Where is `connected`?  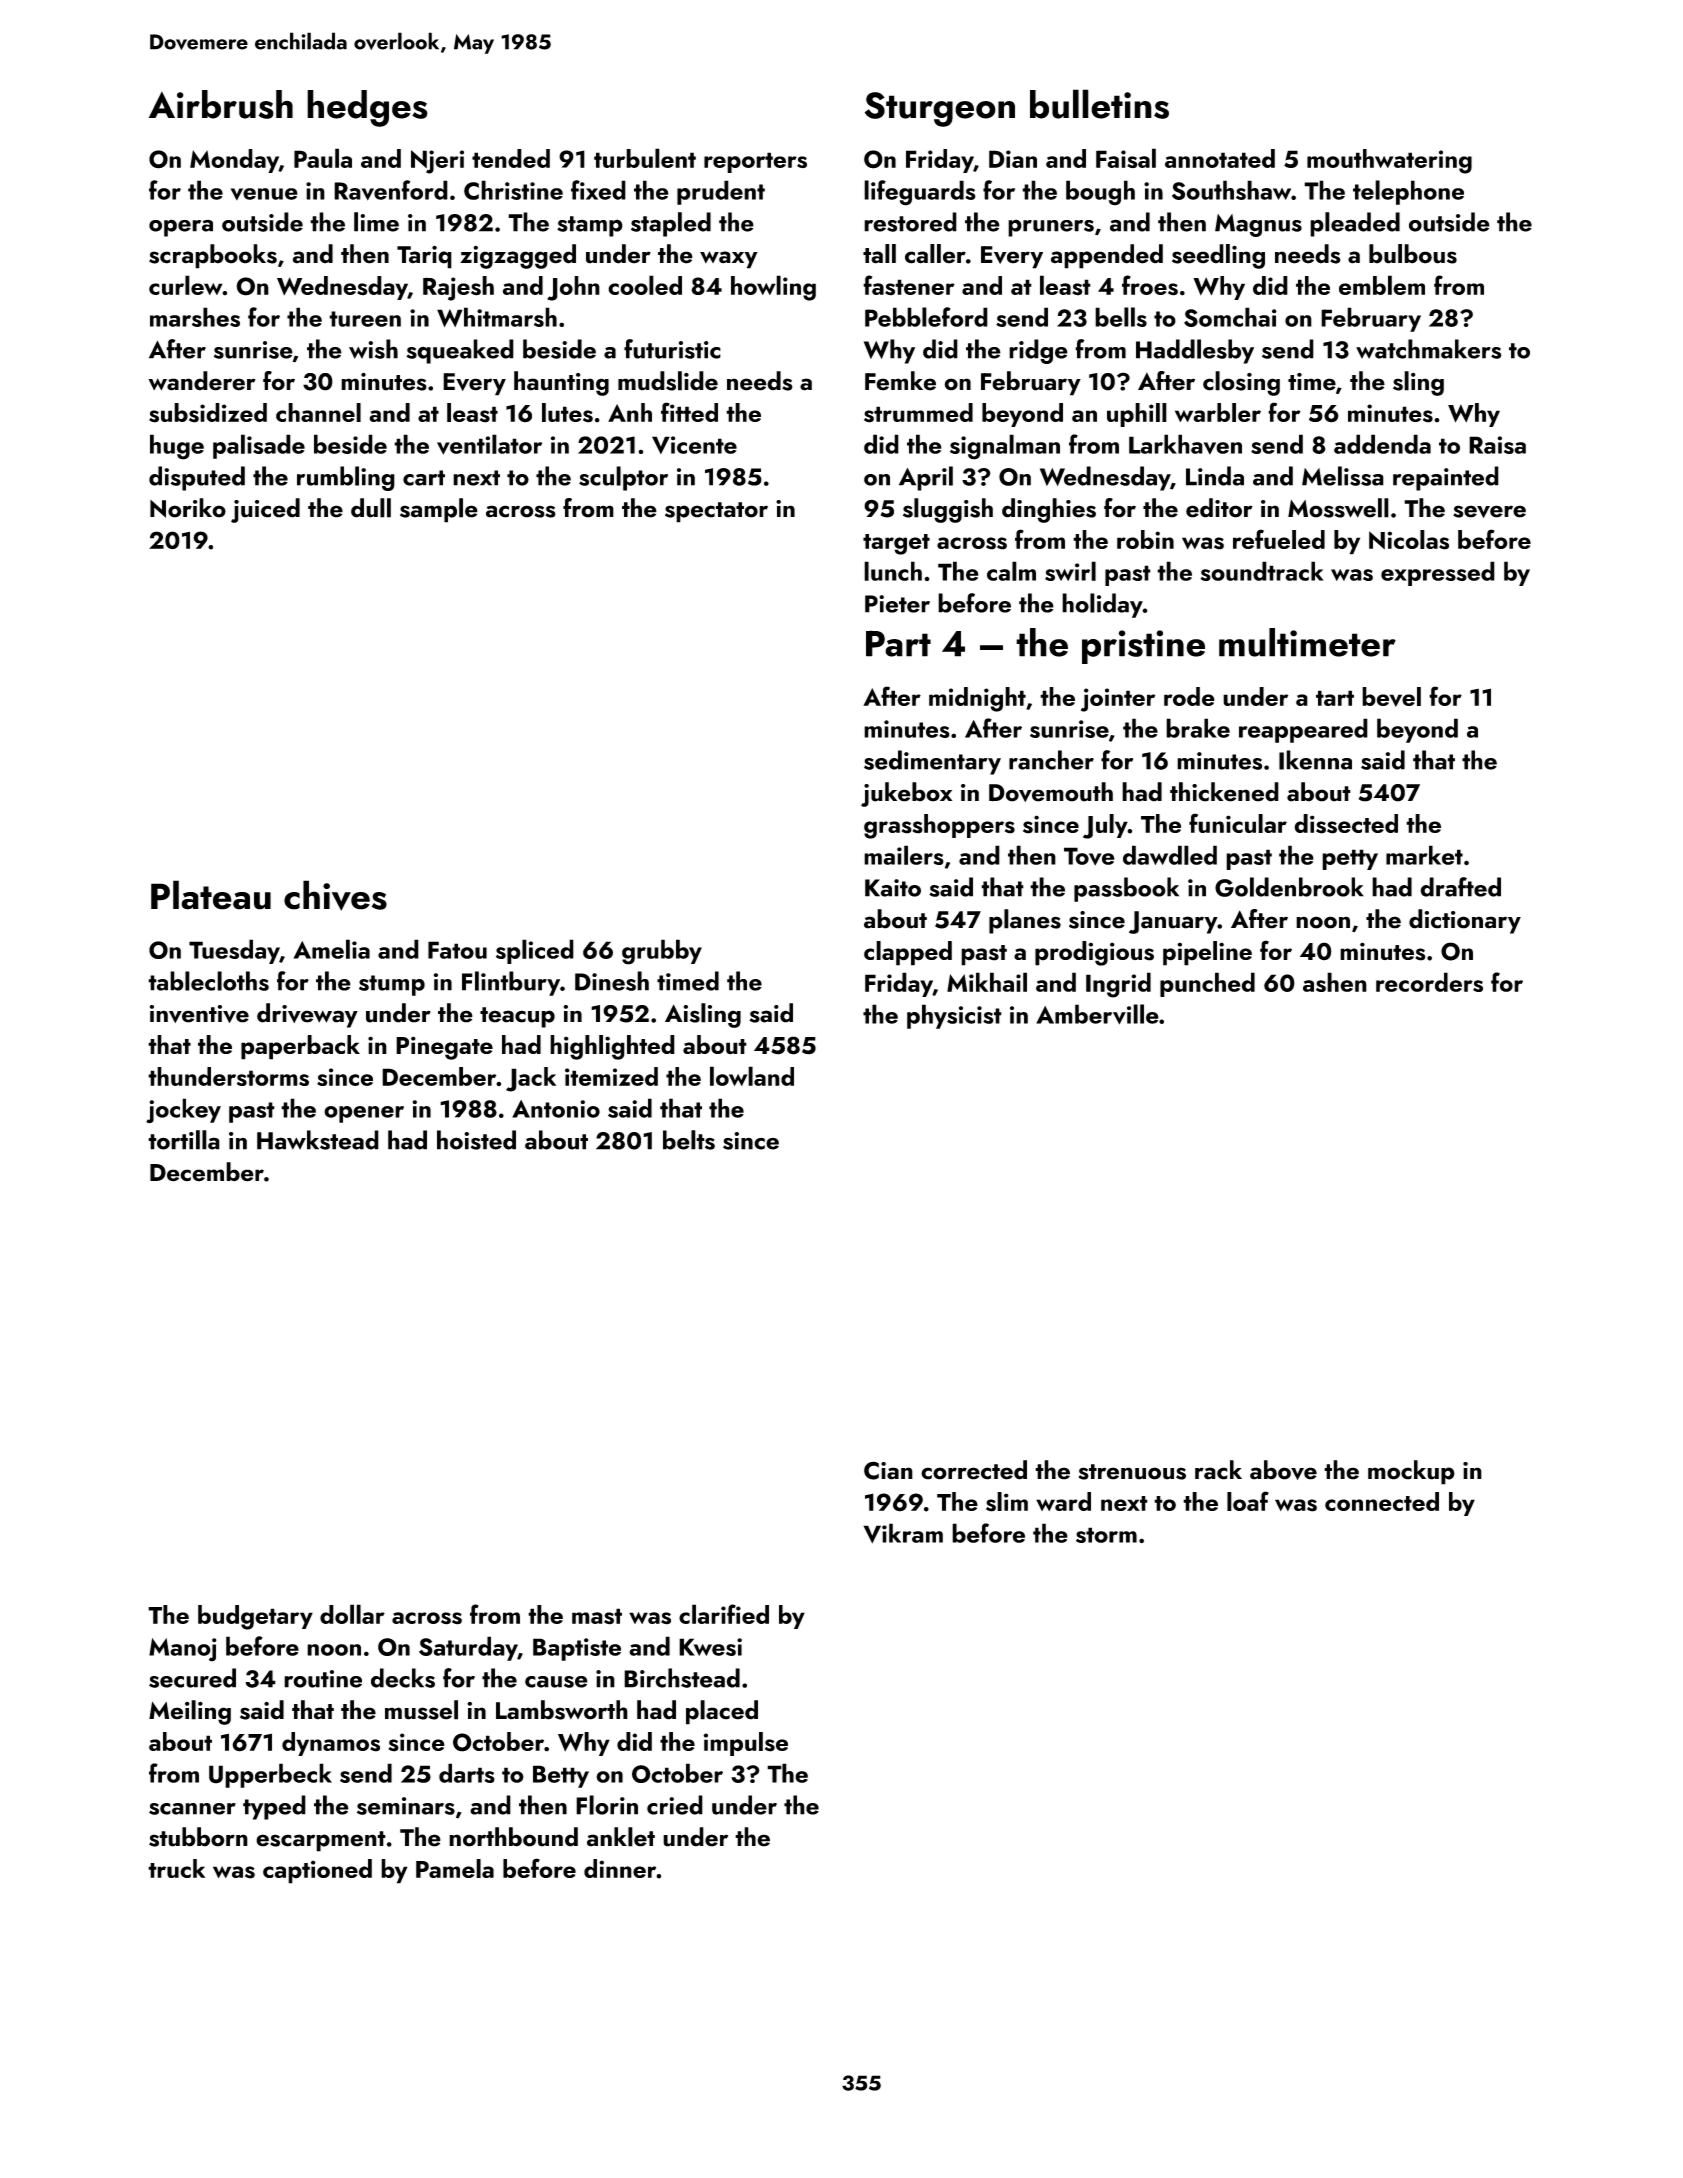 connected is located at coordinates (1382, 1501).
